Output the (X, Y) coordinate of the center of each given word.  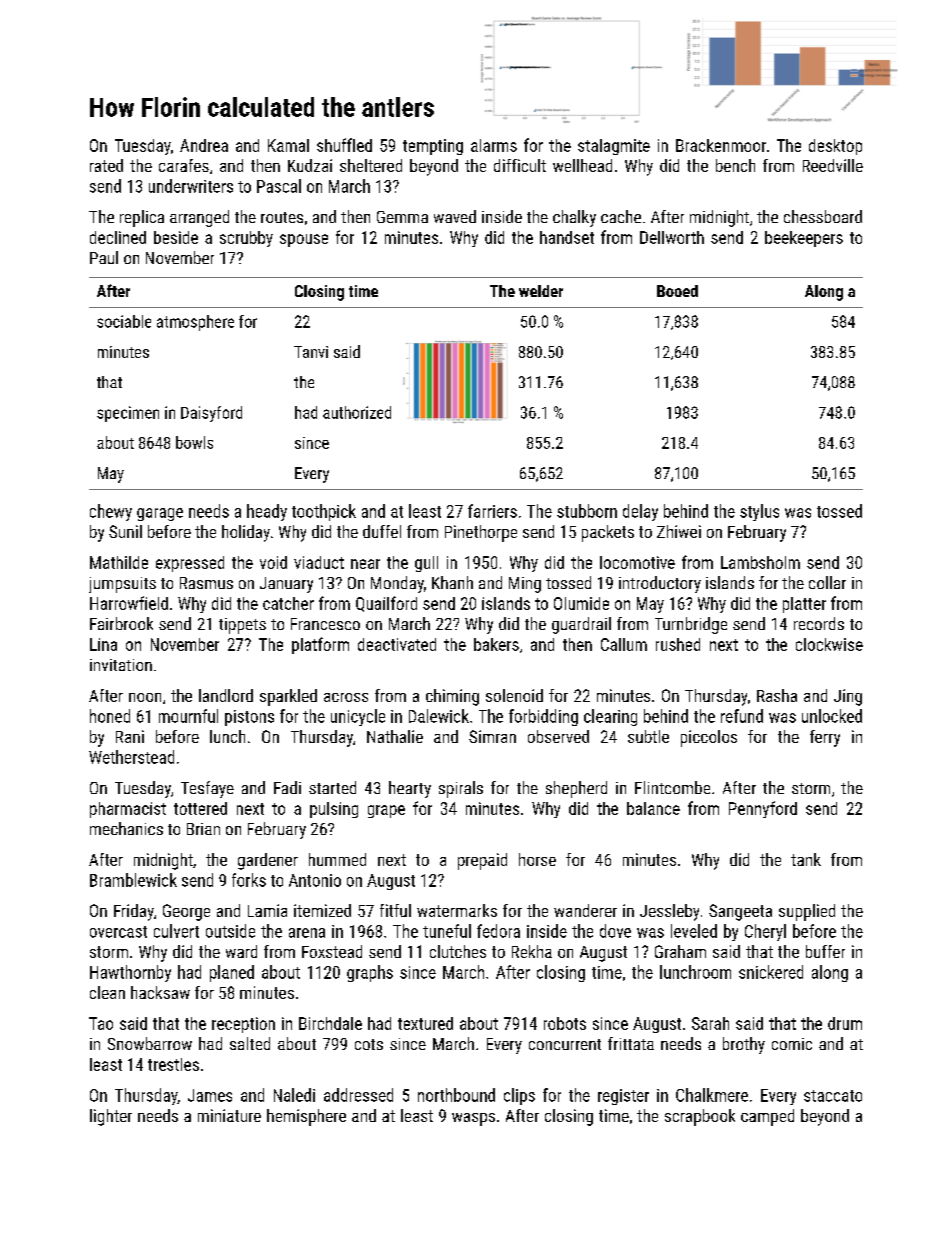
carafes (184, 165)
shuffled (344, 145)
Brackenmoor (721, 145)
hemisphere (306, 1117)
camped (767, 1117)
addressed (358, 1095)
